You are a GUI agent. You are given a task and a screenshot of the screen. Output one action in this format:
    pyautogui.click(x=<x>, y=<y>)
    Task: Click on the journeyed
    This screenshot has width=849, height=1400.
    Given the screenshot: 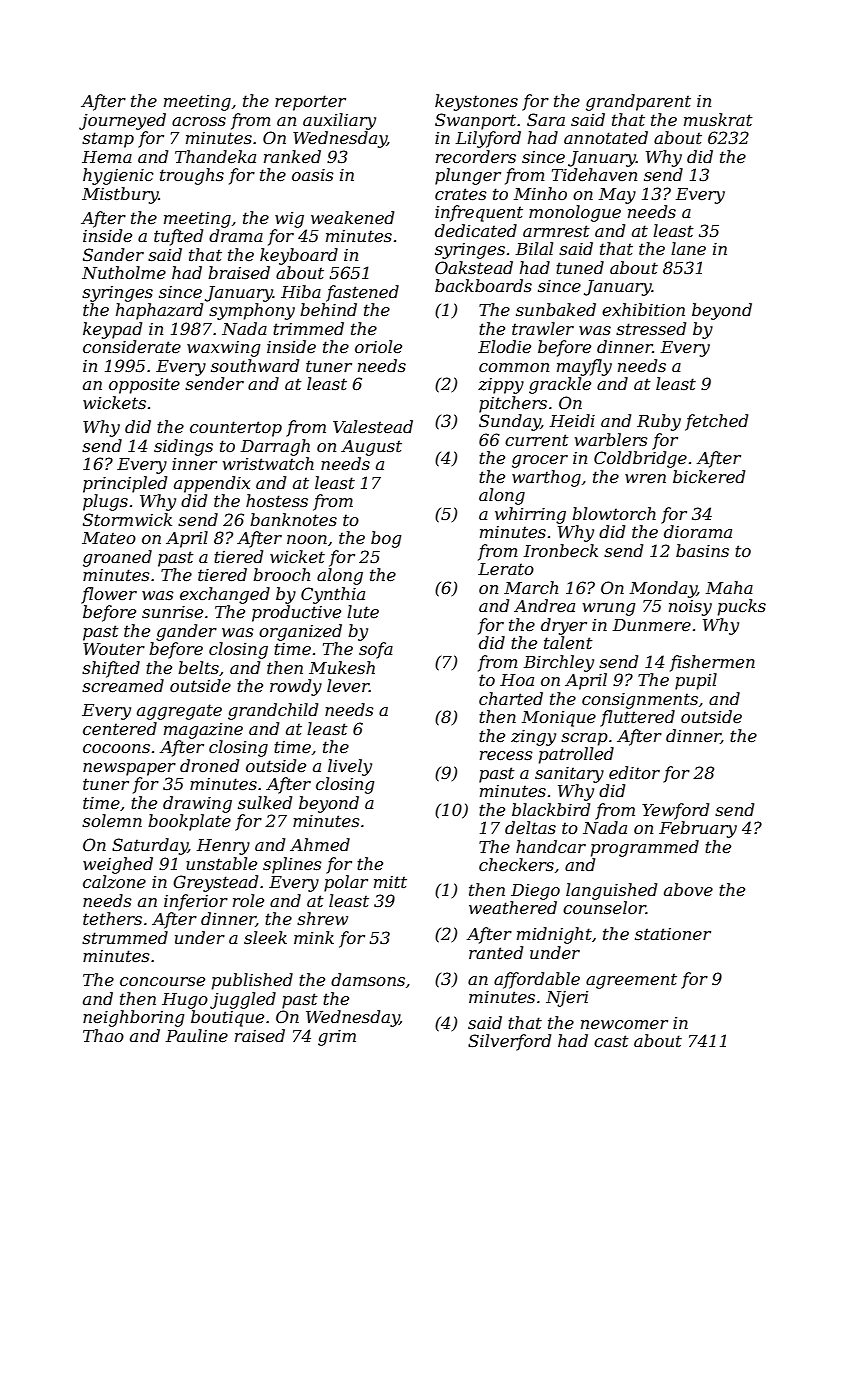 What is the action you would take?
    pyautogui.click(x=122, y=121)
